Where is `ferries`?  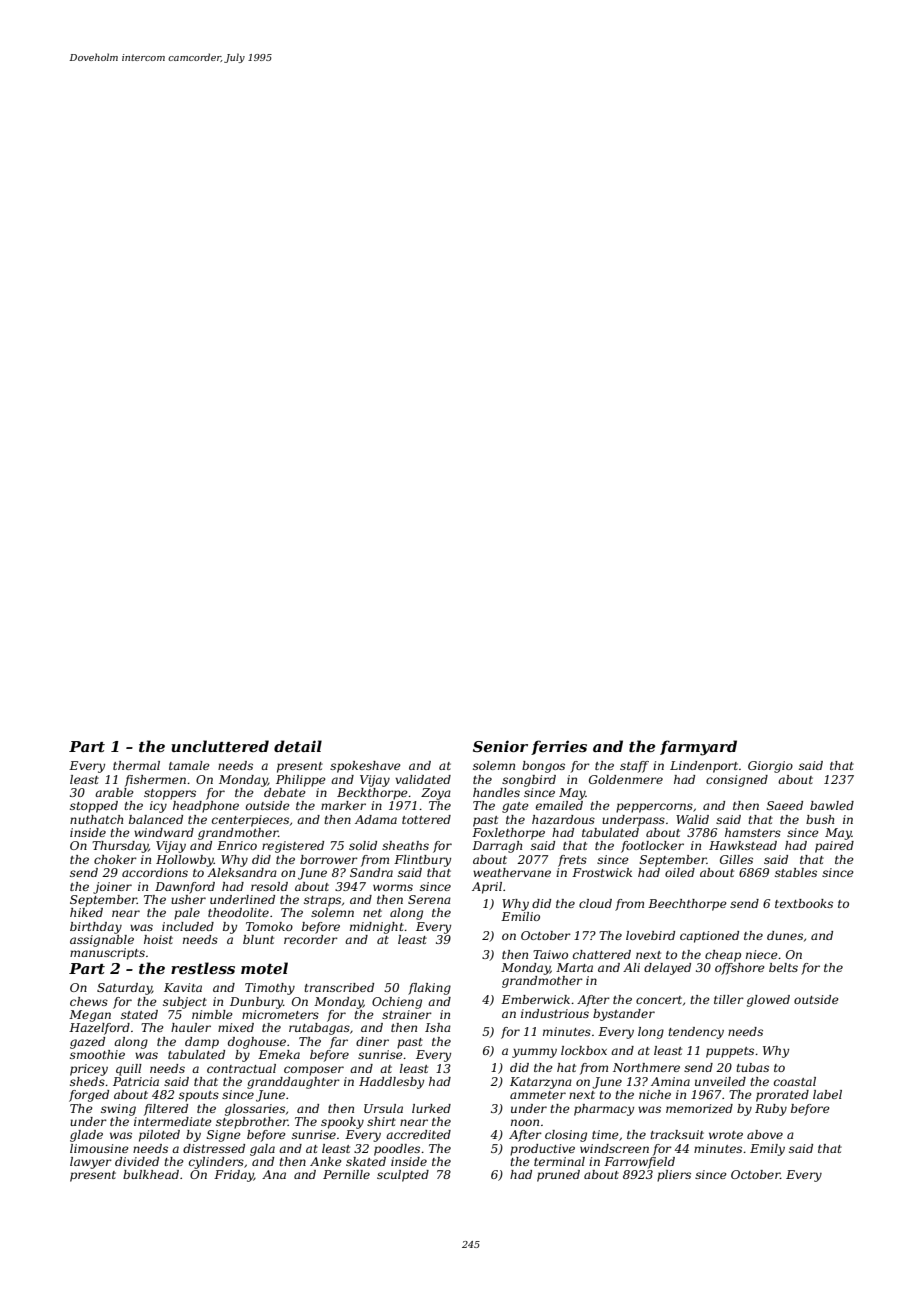 ferries is located at coordinates (559, 747).
